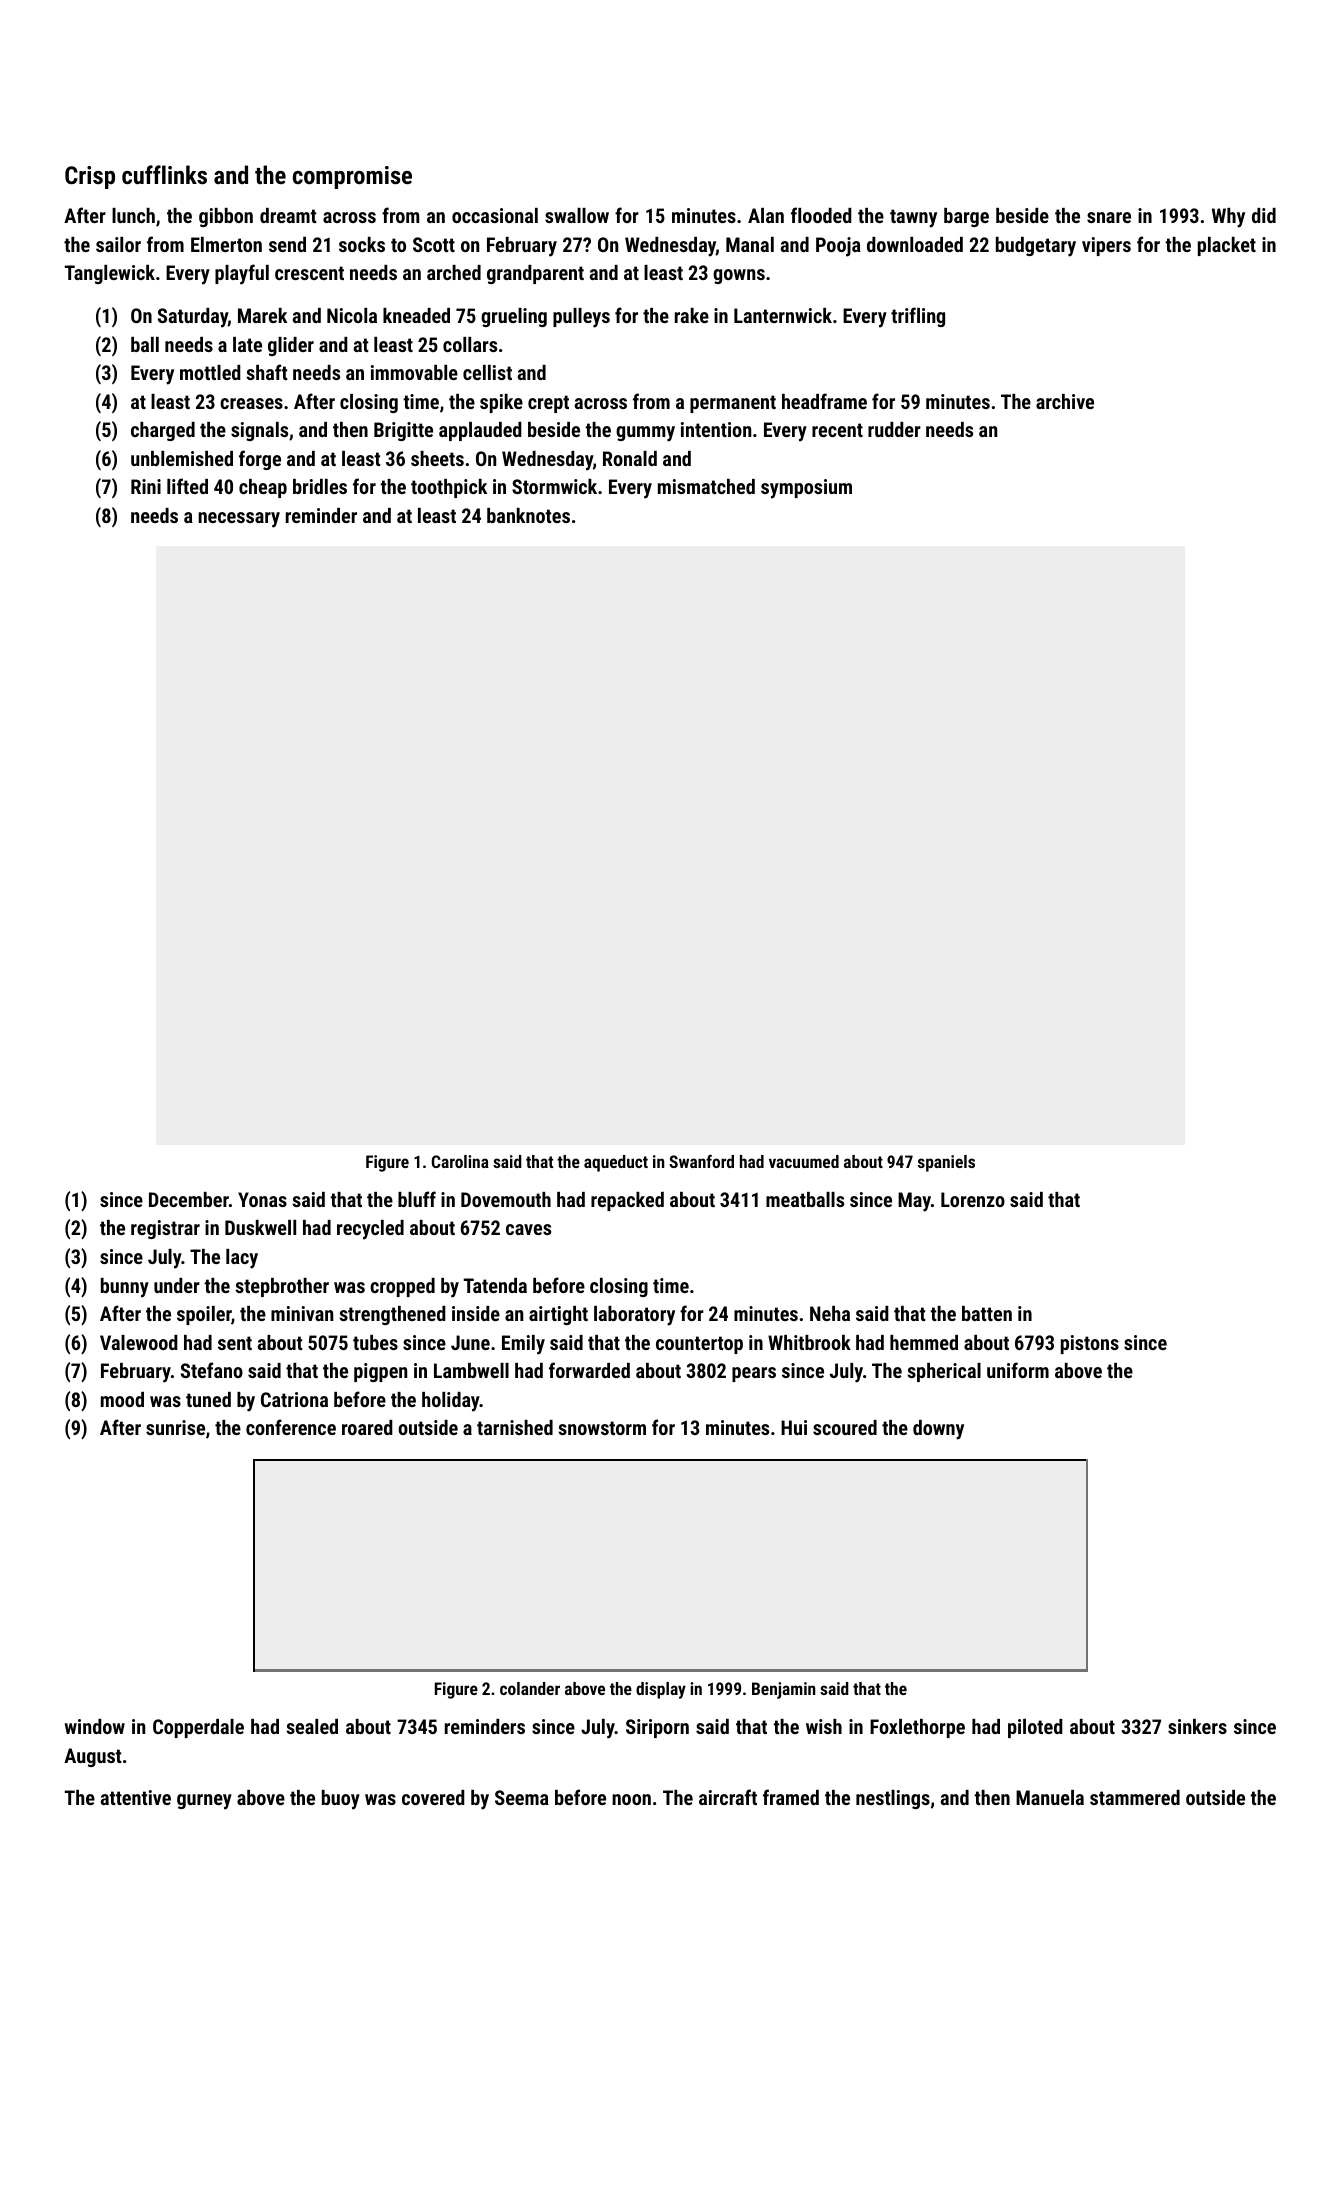 The height and width of the screenshot is (2208, 1341). What do you see at coordinates (341, 1800) in the screenshot?
I see `buoy` at bounding box center [341, 1800].
